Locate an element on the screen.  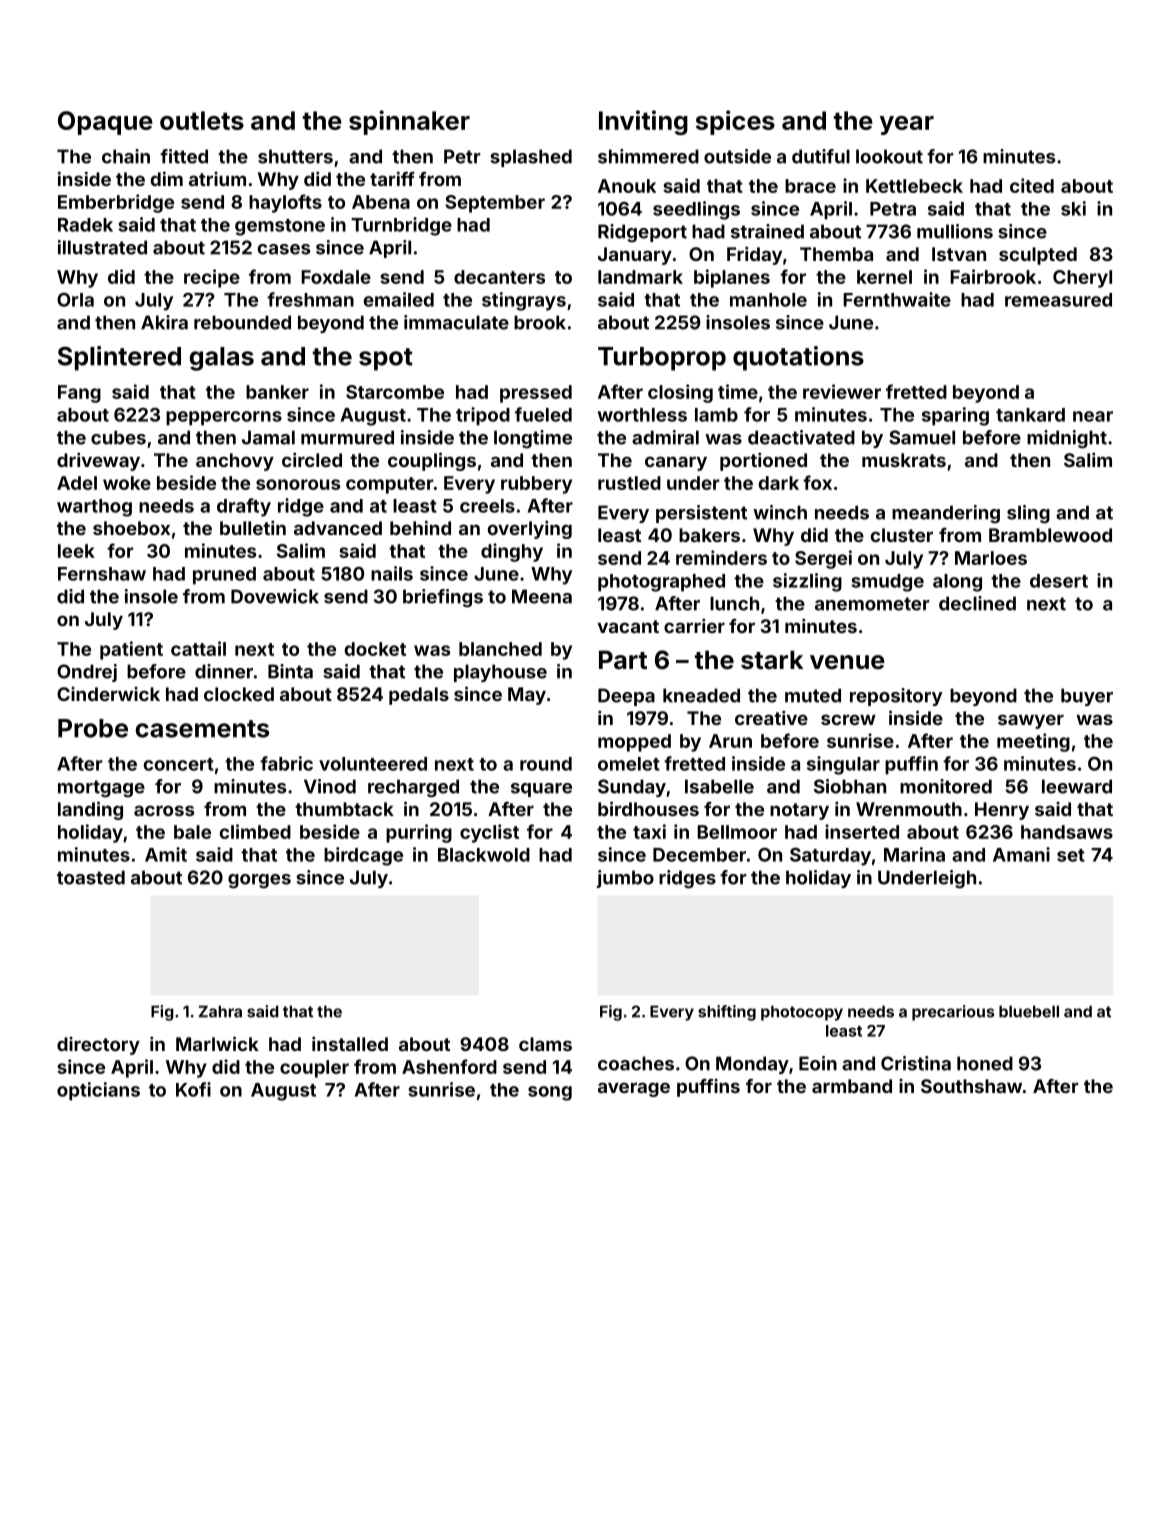
rustled is located at coordinates (629, 483).
